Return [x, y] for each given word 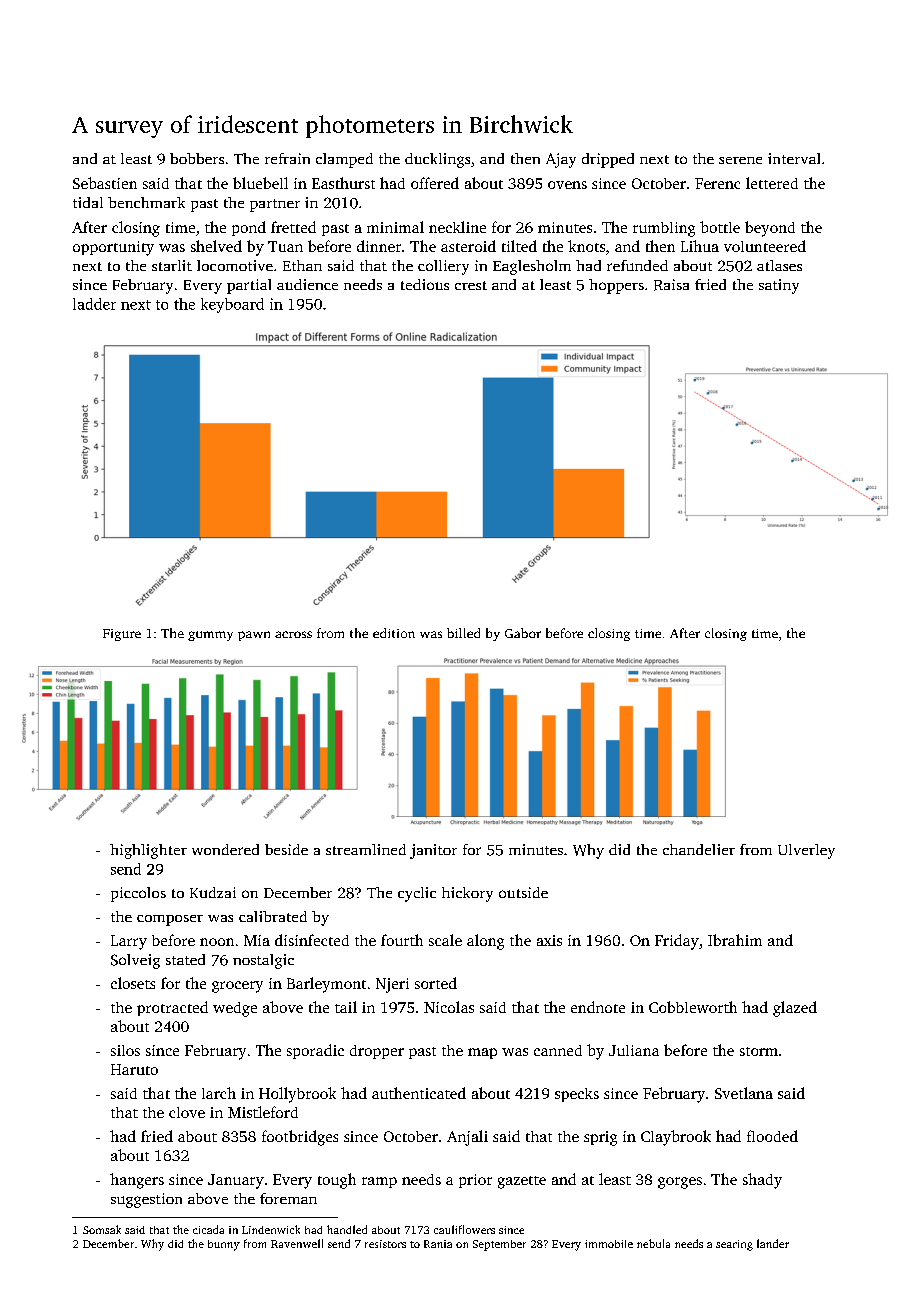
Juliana [634, 1050]
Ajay [561, 160]
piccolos [138, 894]
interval [794, 158]
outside [523, 892]
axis [549, 940]
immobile [609, 1244]
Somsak [102, 1229]
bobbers [197, 158]
